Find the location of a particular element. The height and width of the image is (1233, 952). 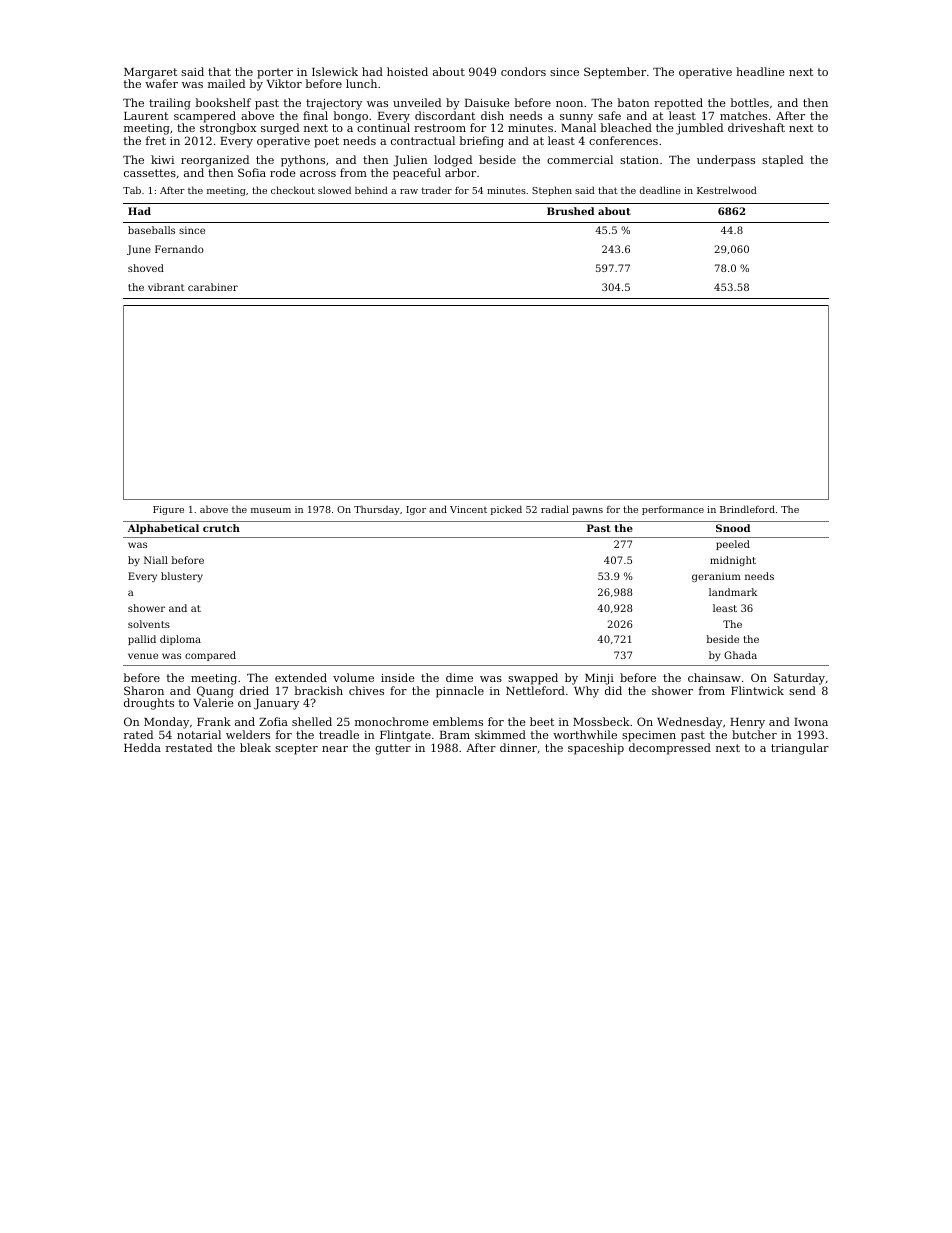

pawns is located at coordinates (587, 511).
